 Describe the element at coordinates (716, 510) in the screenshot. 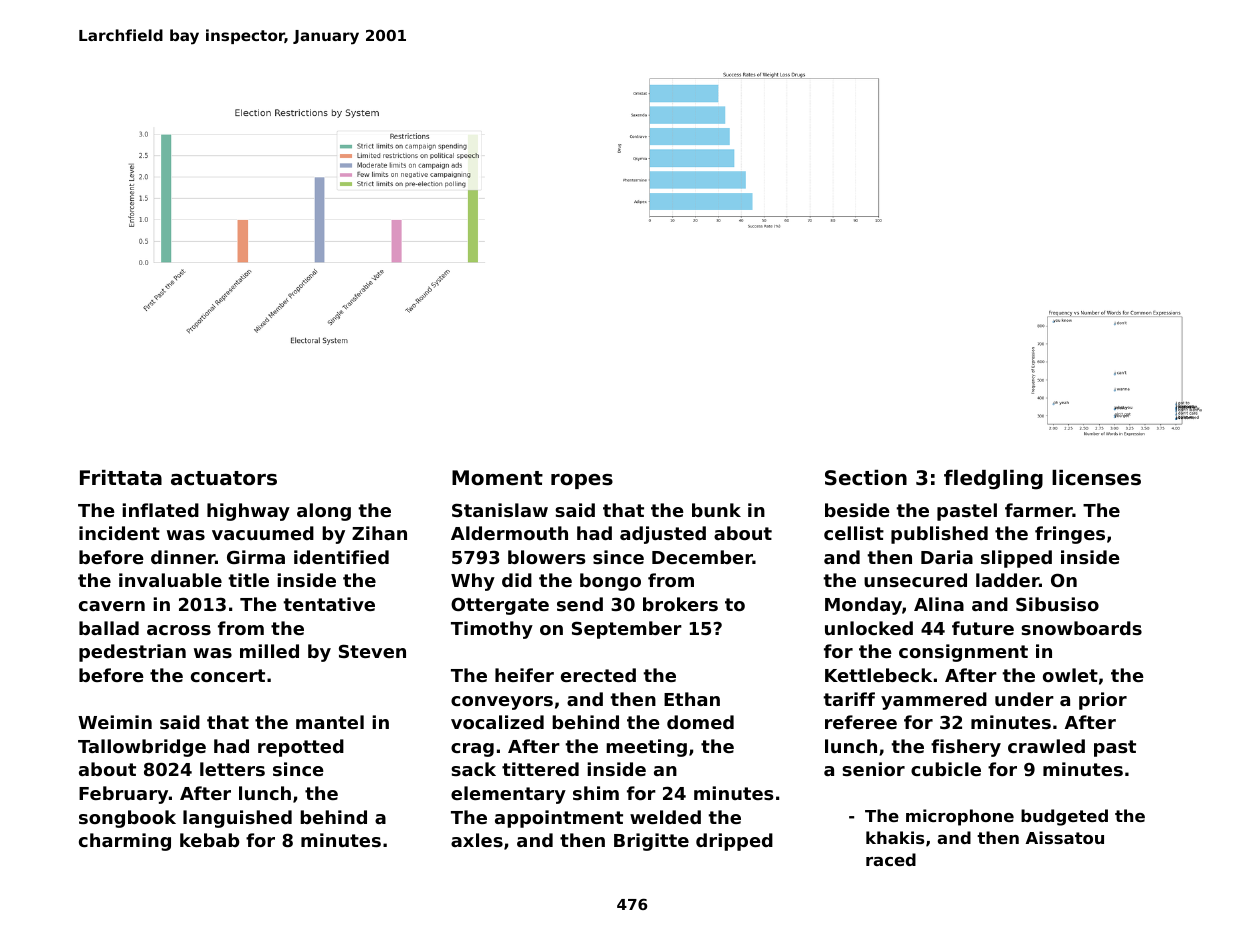

I see `bunk` at that location.
